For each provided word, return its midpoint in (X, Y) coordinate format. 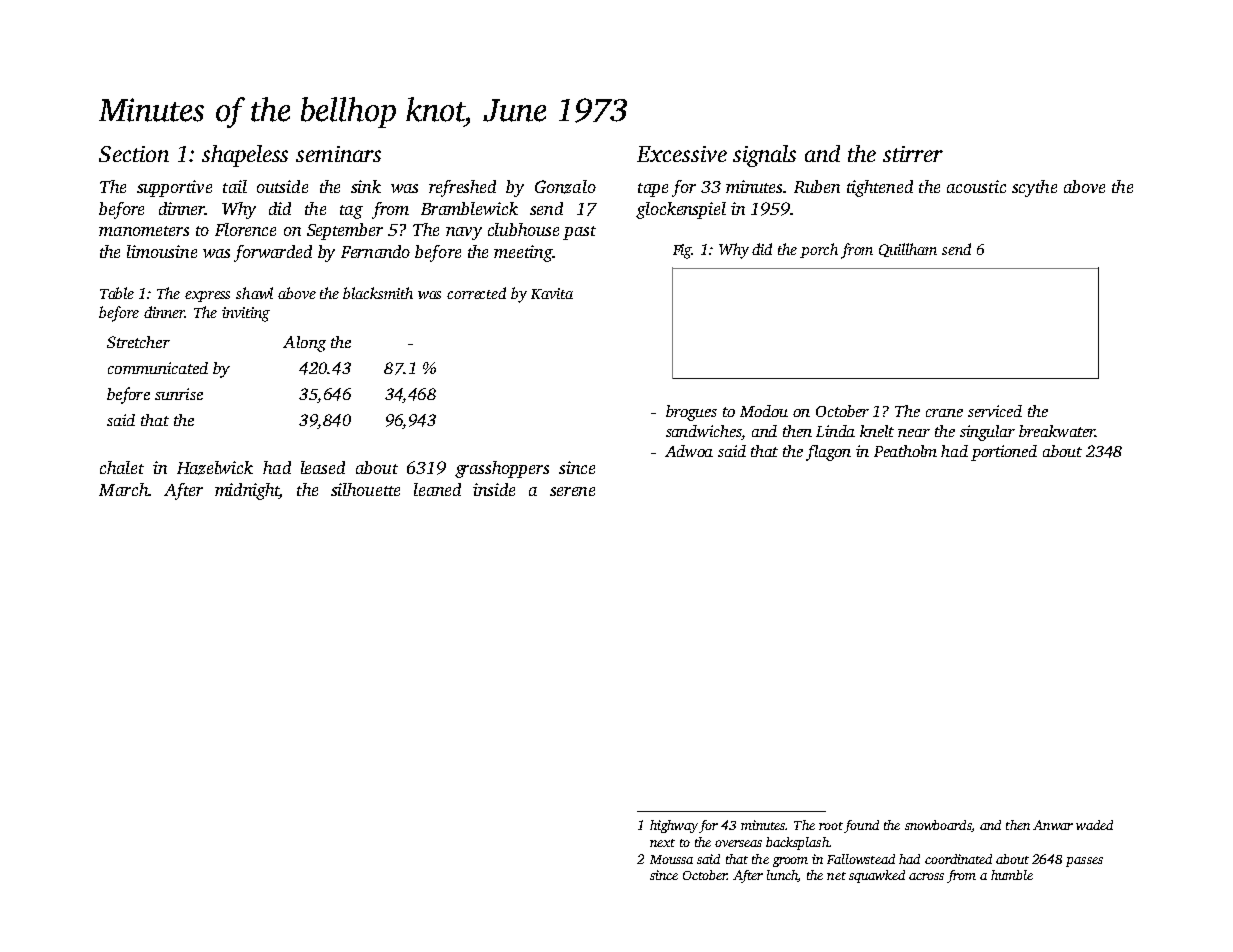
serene (572, 491)
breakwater (1057, 431)
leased (323, 467)
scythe (1034, 188)
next (662, 843)
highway (674, 826)
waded (1094, 825)
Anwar (1053, 825)
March (123, 489)
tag (351, 212)
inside (494, 489)
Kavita (552, 293)
